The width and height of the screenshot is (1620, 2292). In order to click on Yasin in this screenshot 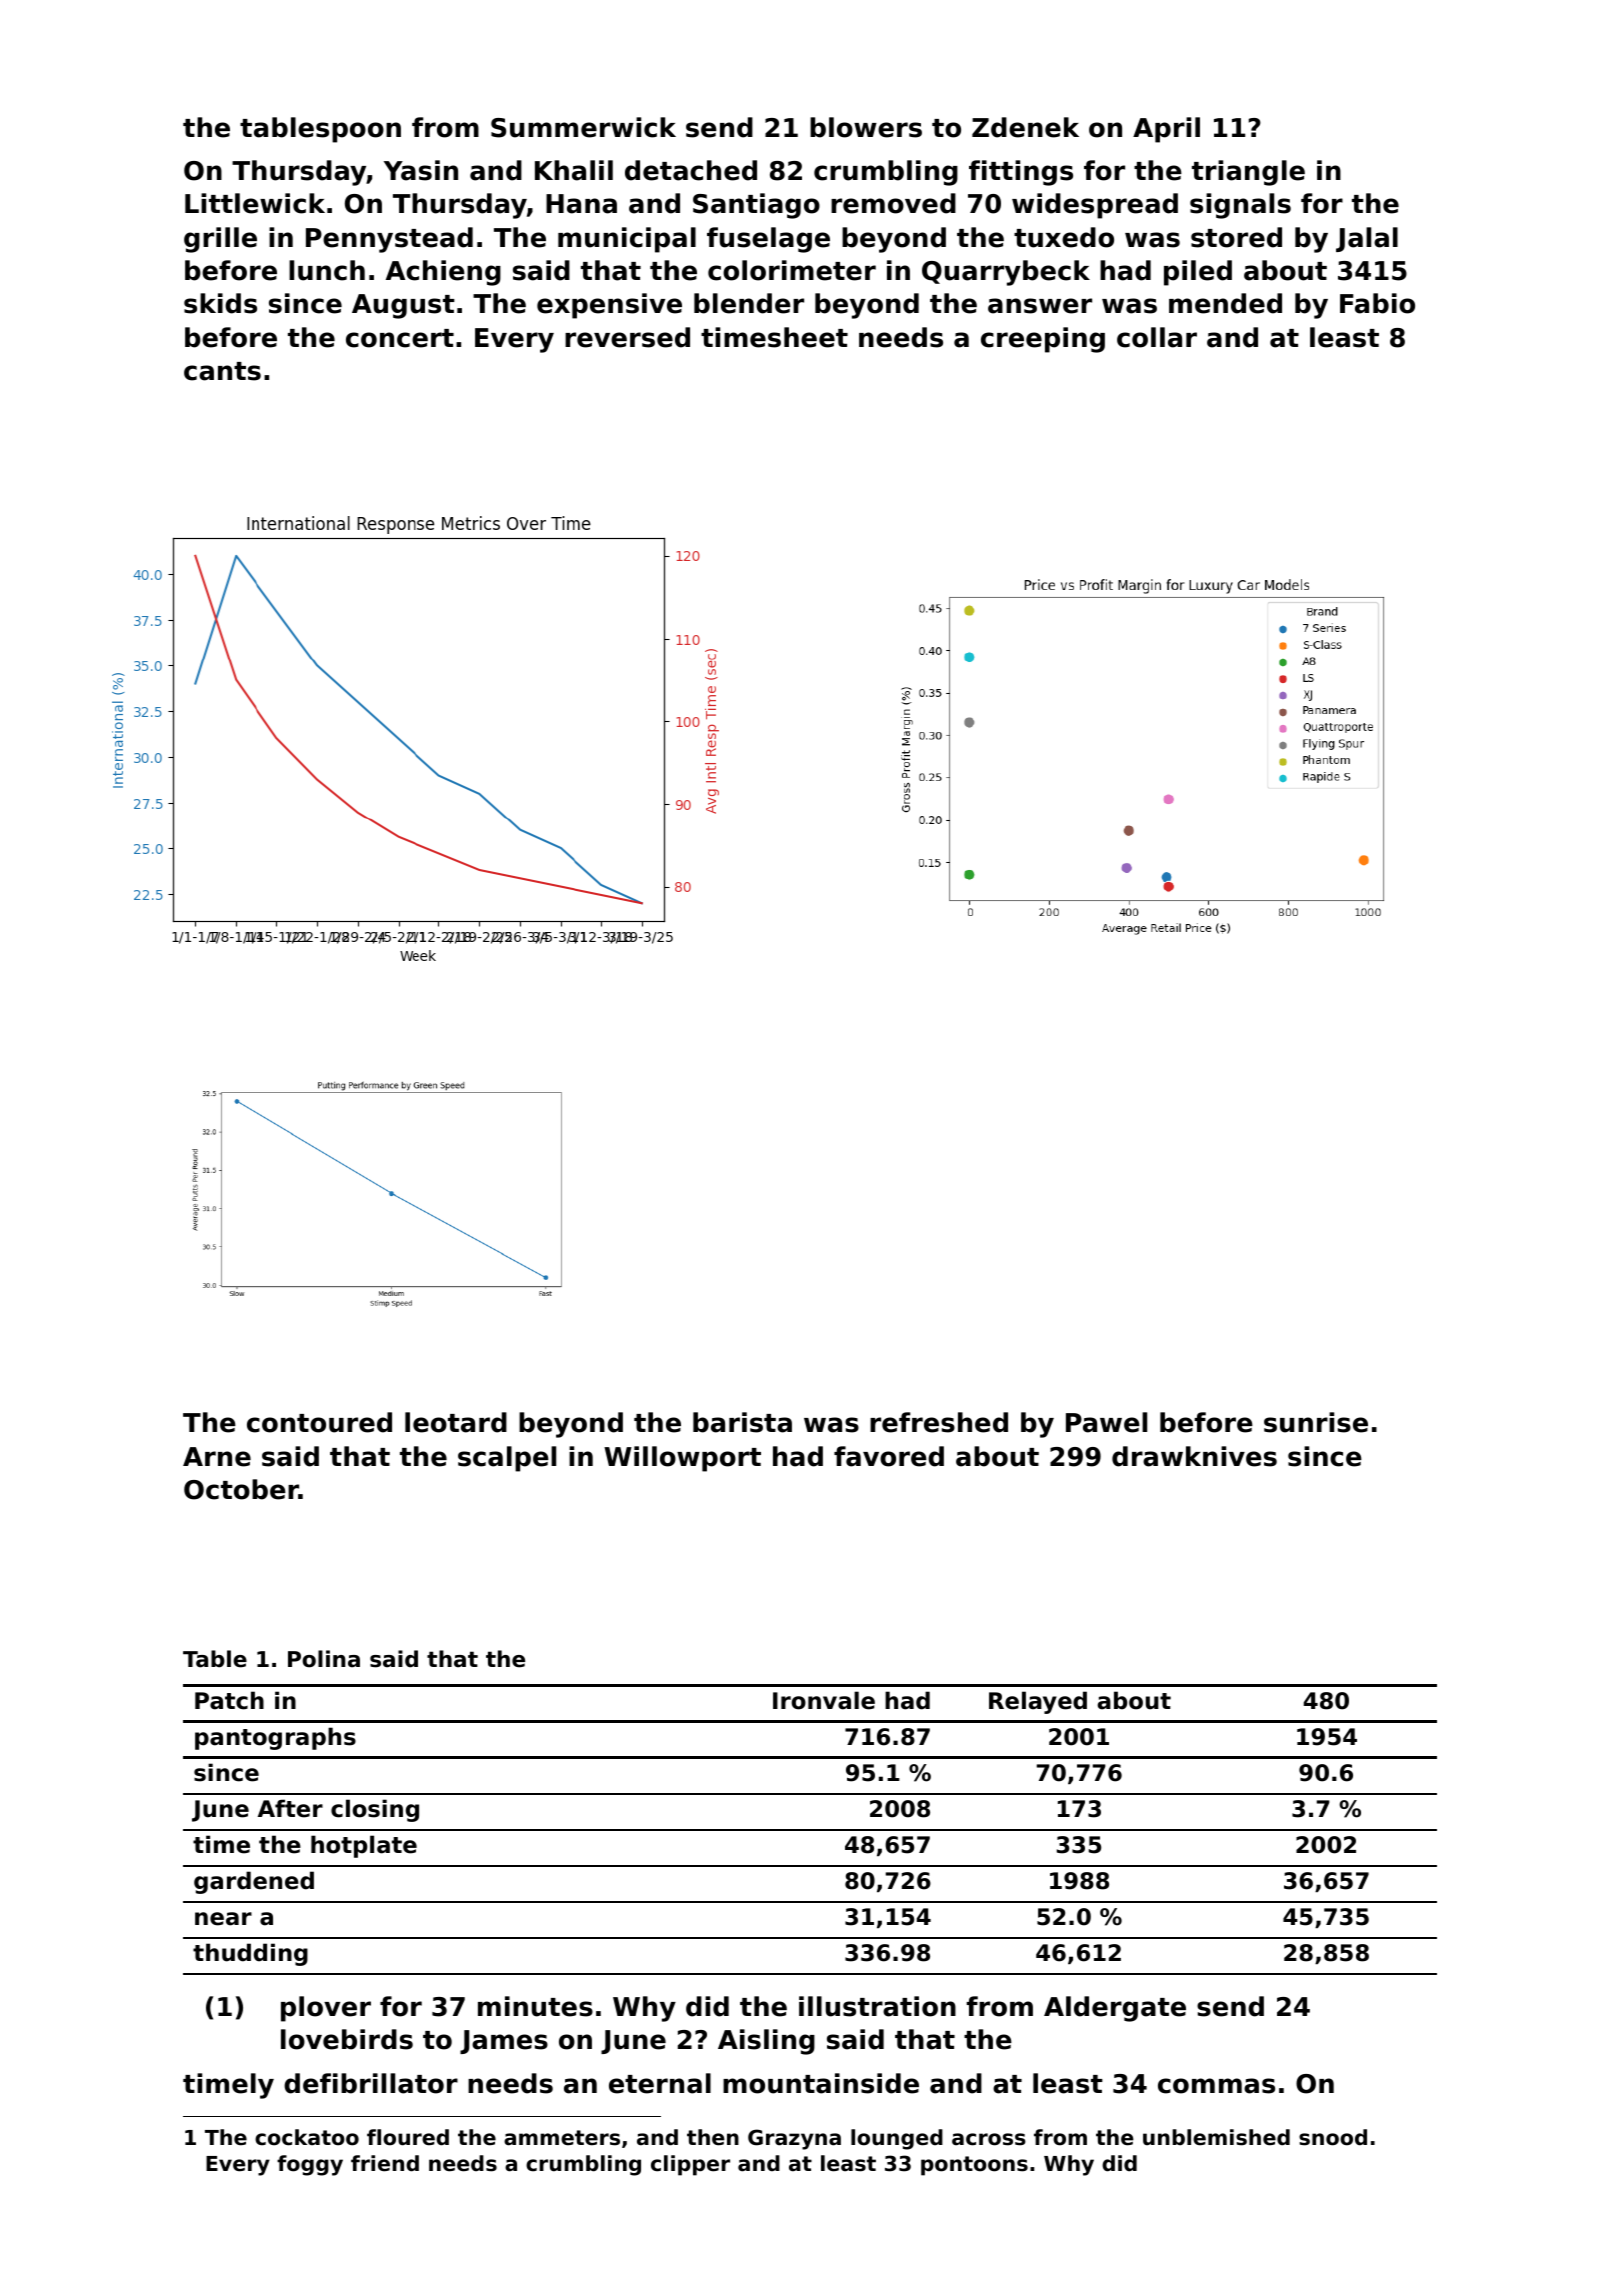, I will do `click(421, 170)`.
